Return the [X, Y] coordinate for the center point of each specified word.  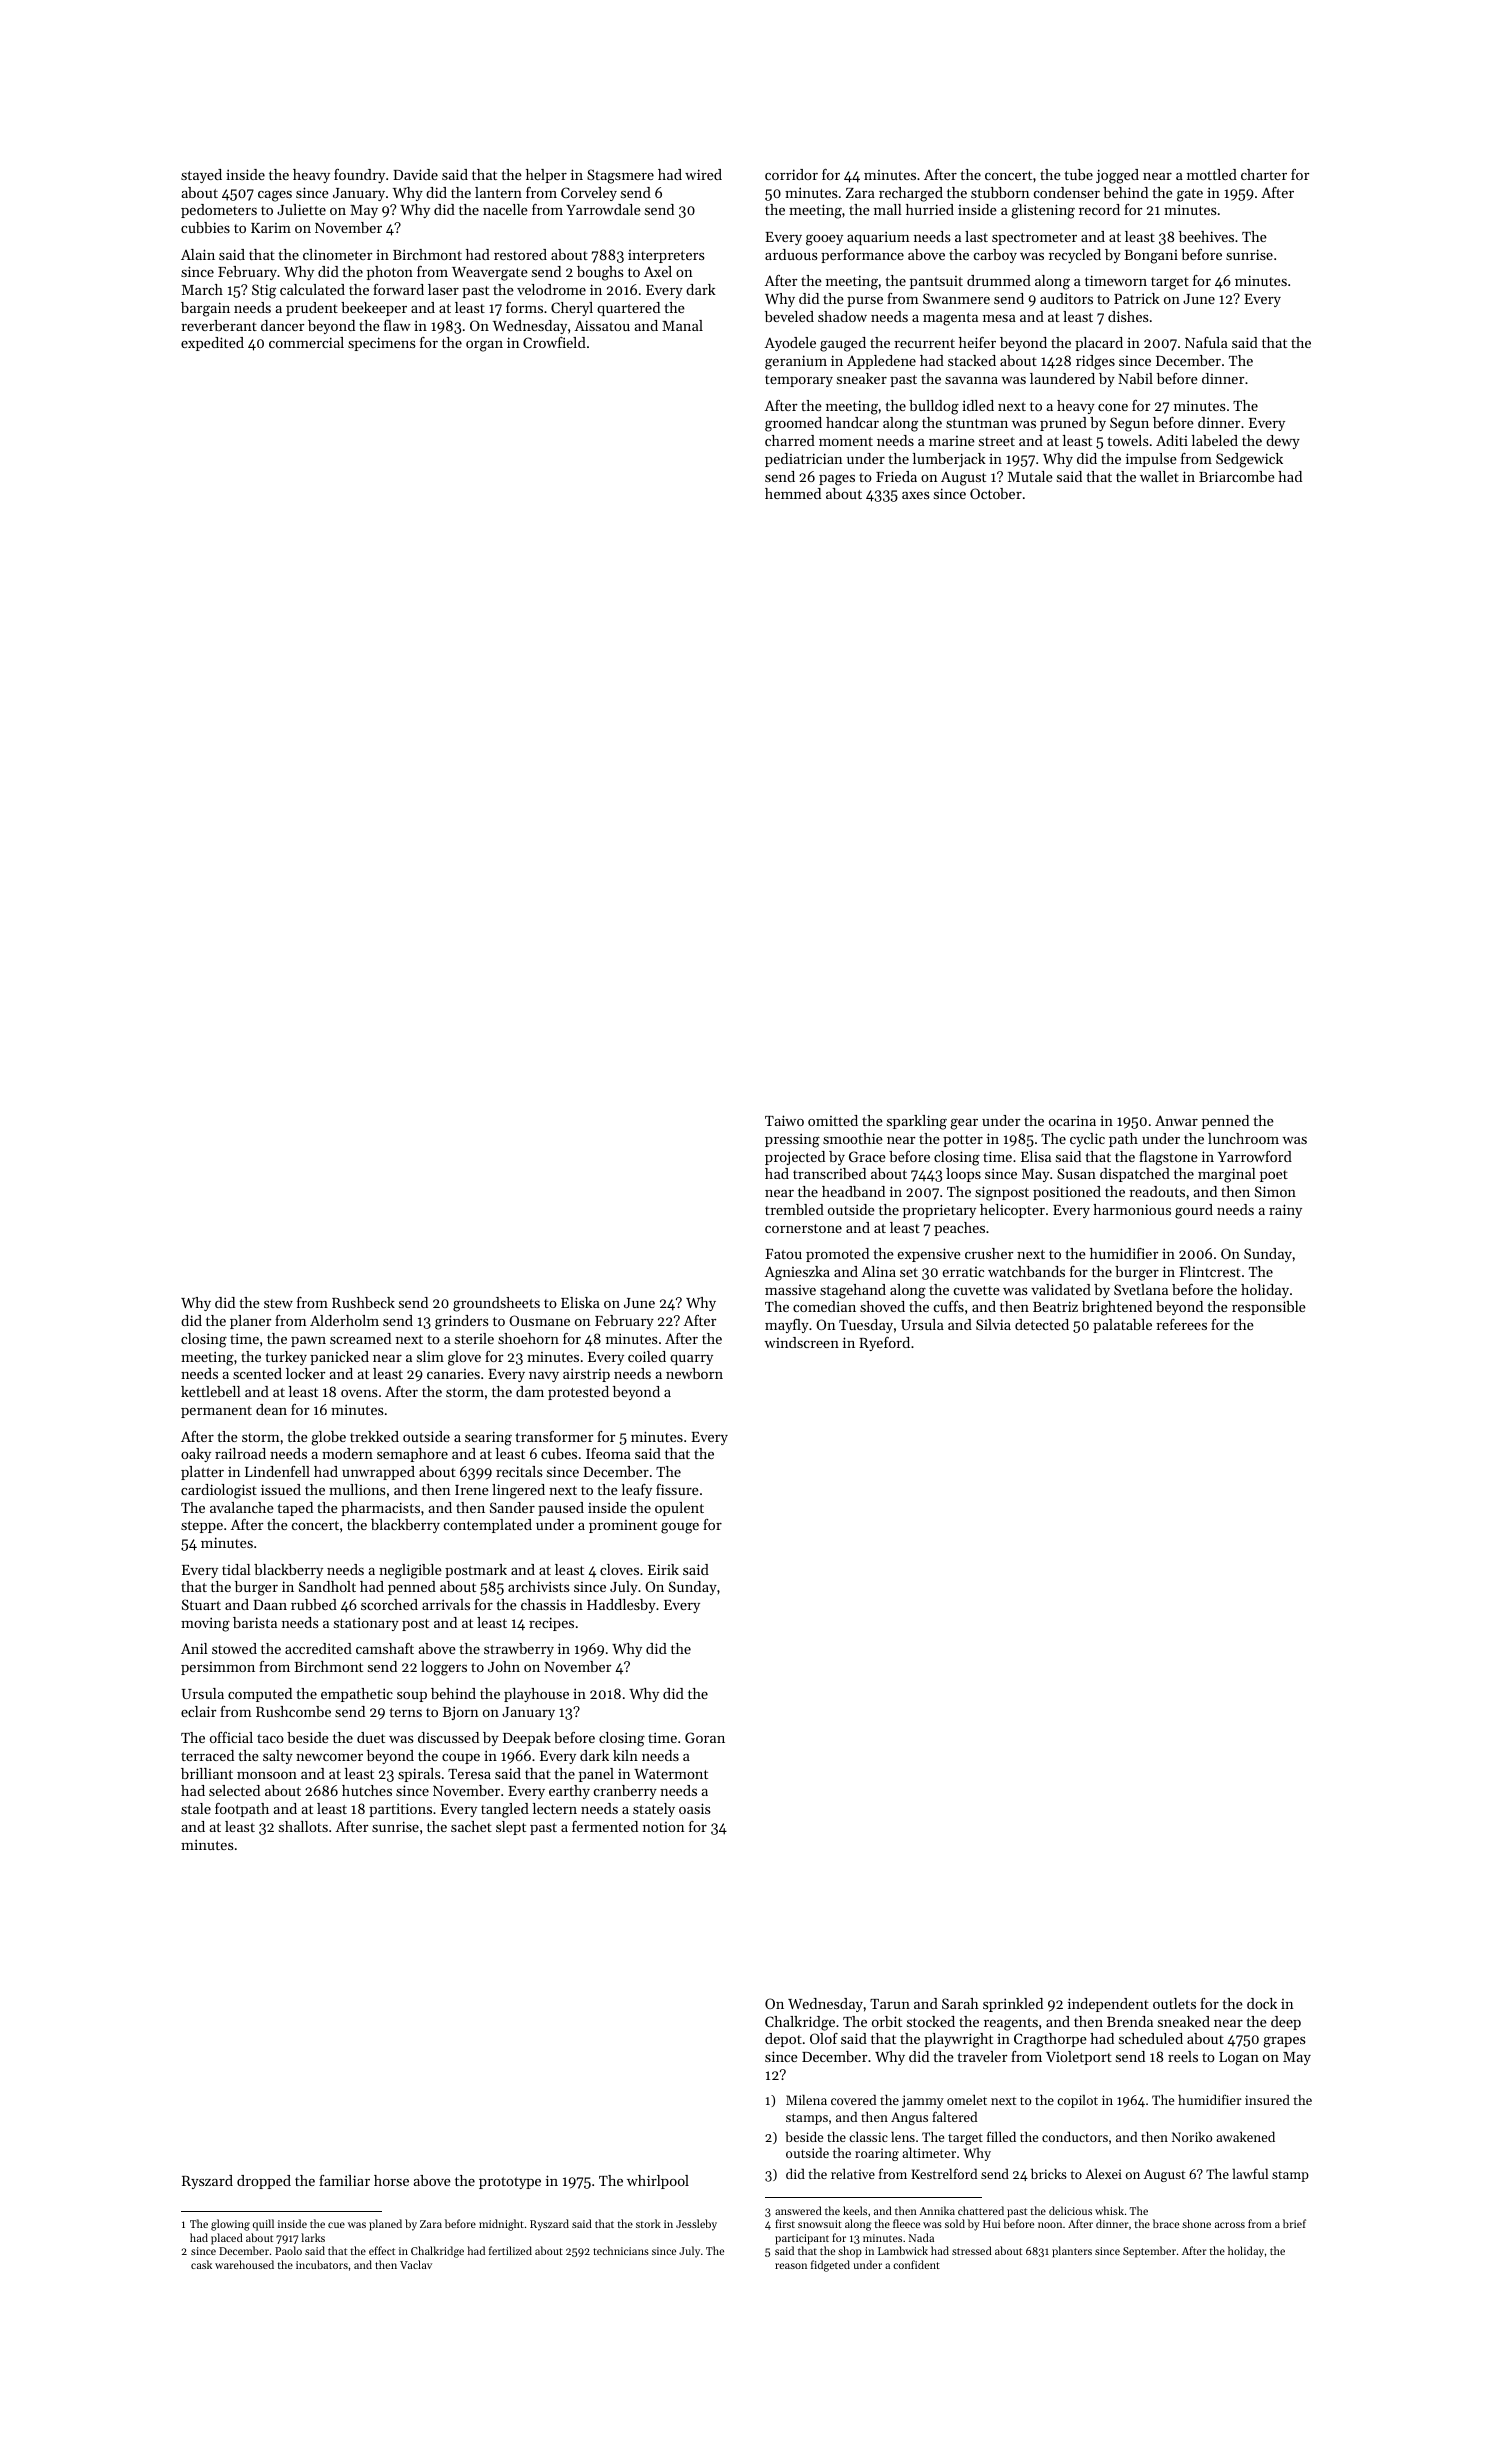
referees [1181, 1324]
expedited [212, 344]
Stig [264, 291]
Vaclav [416, 2264]
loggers [444, 1668]
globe [328, 1438]
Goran [705, 1737]
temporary [799, 381]
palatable [1122, 1326]
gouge [680, 1528]
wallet [1159, 476]
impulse [1151, 460]
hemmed [793, 493]
